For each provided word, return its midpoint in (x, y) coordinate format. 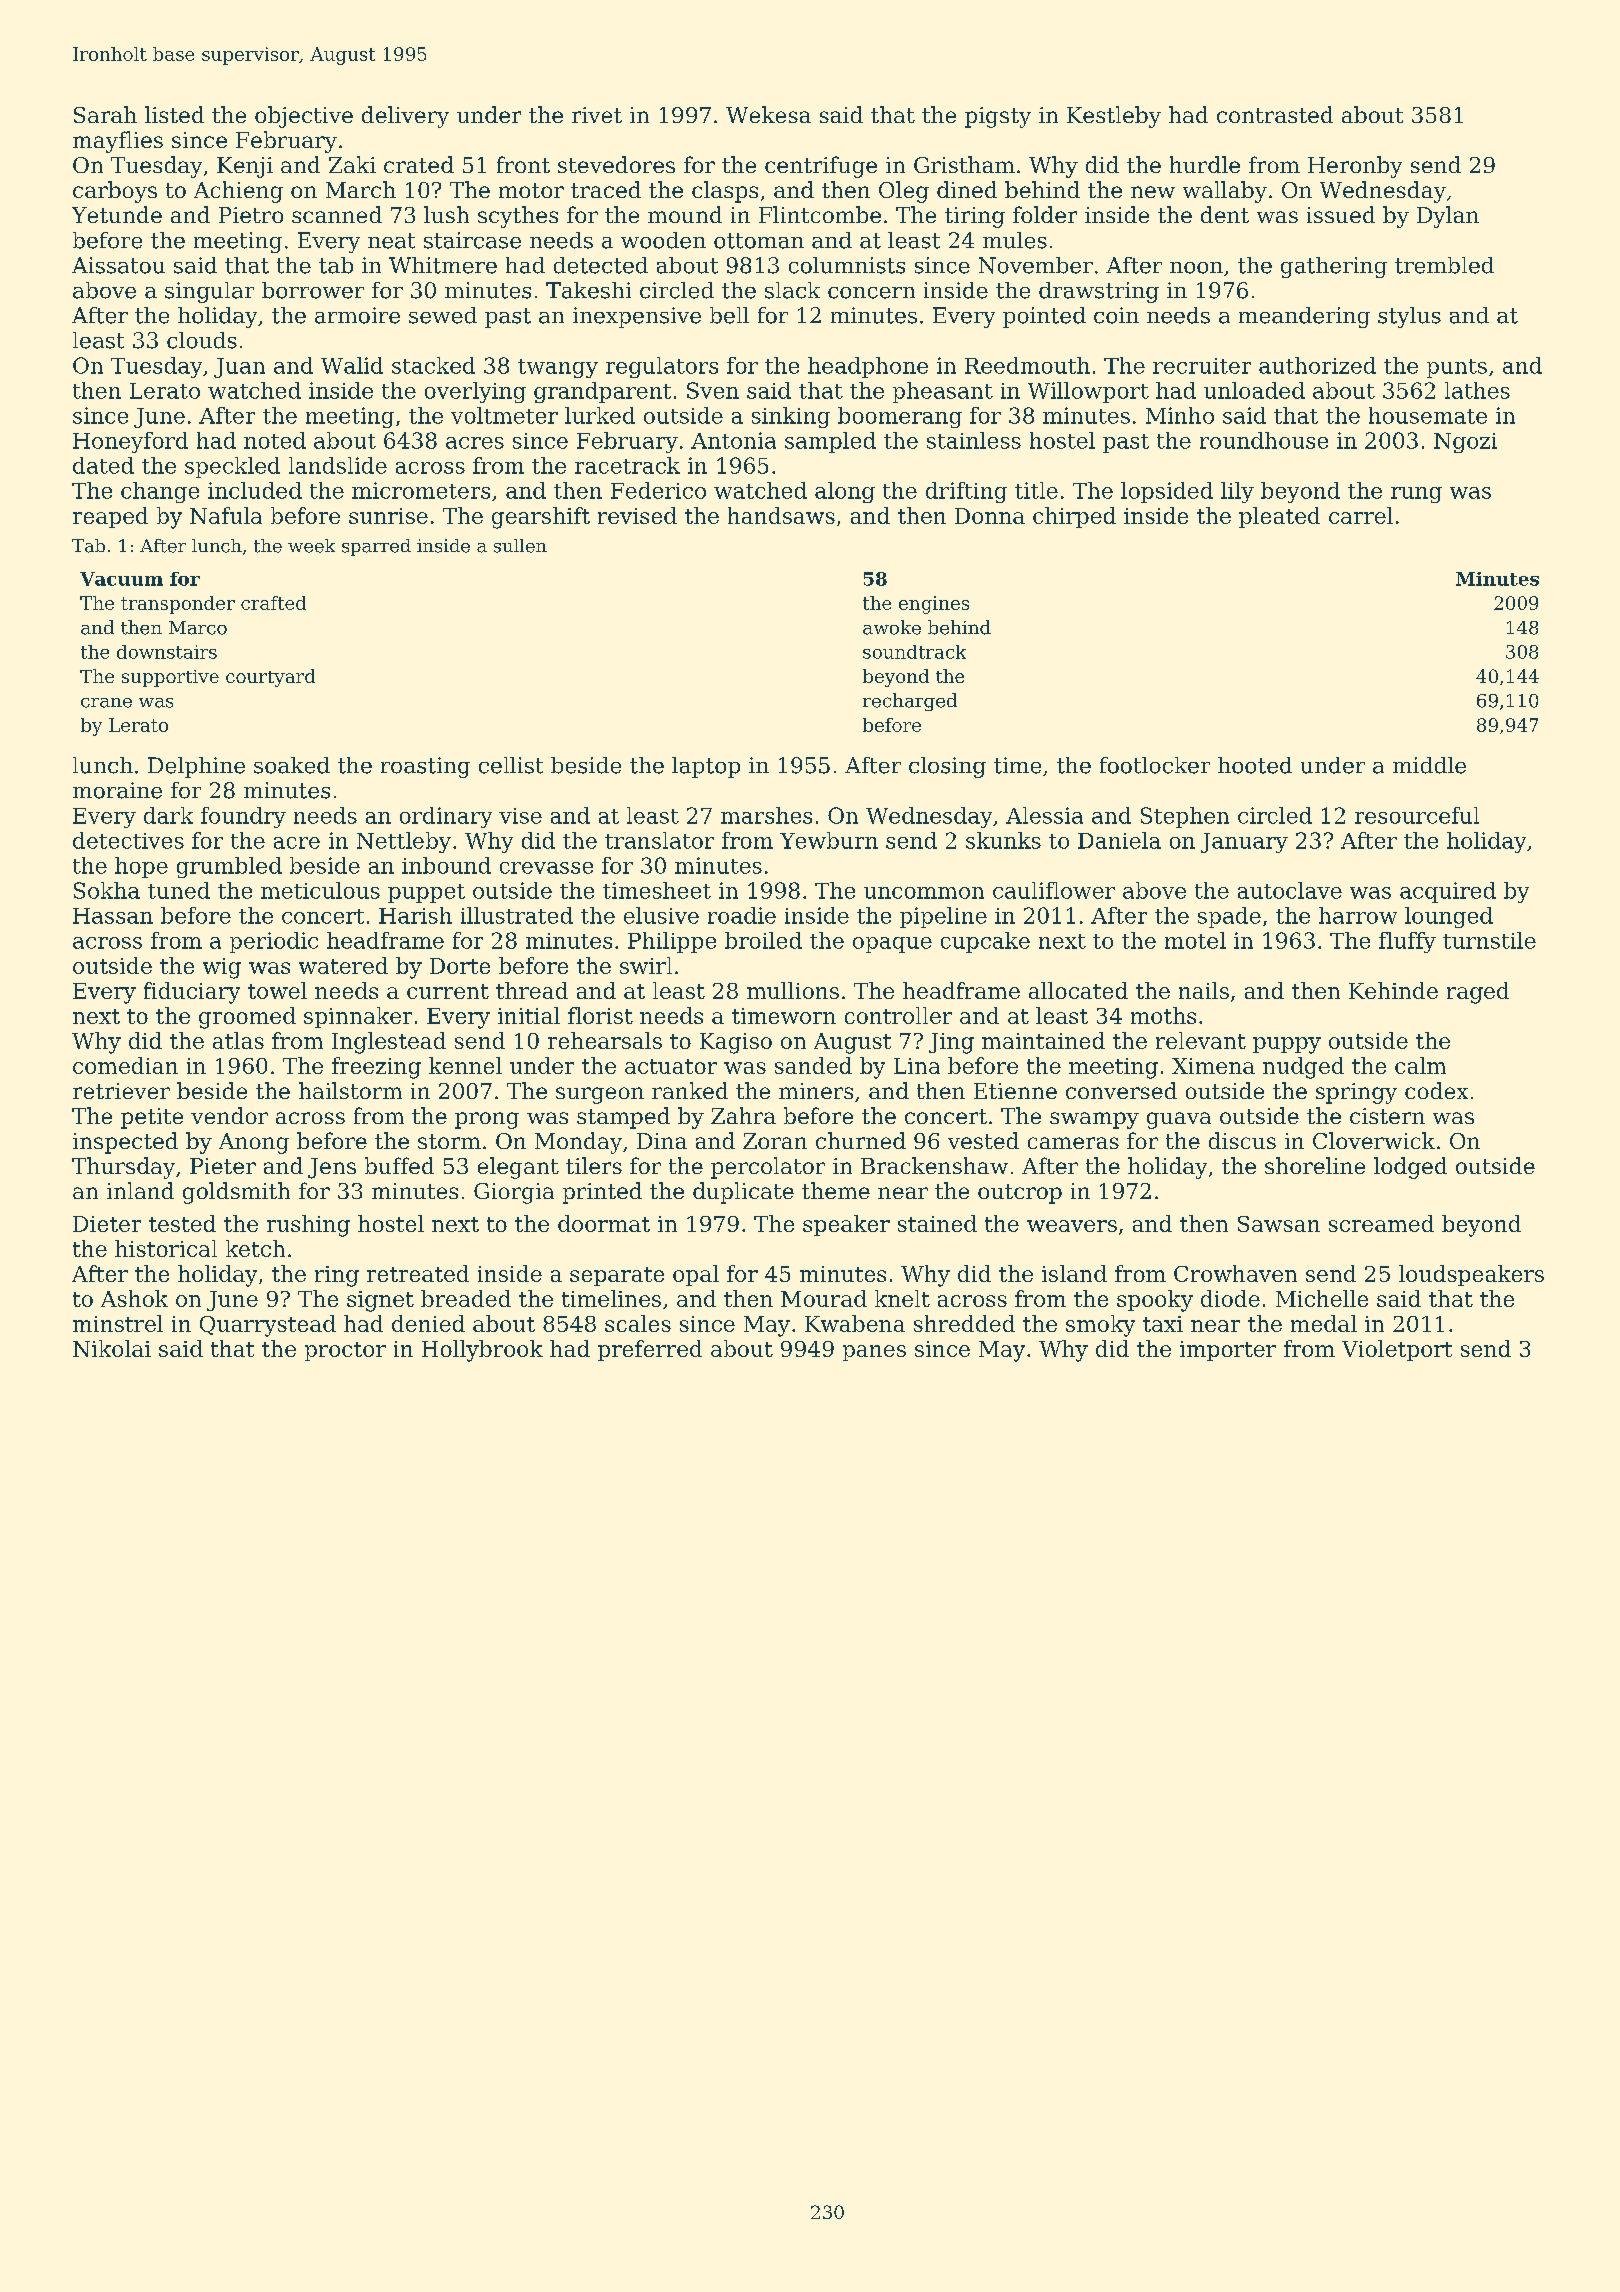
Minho (1180, 415)
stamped (623, 1118)
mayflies (118, 142)
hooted (1255, 765)
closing (947, 767)
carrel (1361, 515)
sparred (376, 547)
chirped (1074, 517)
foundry (243, 817)
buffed (399, 1165)
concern (871, 293)
